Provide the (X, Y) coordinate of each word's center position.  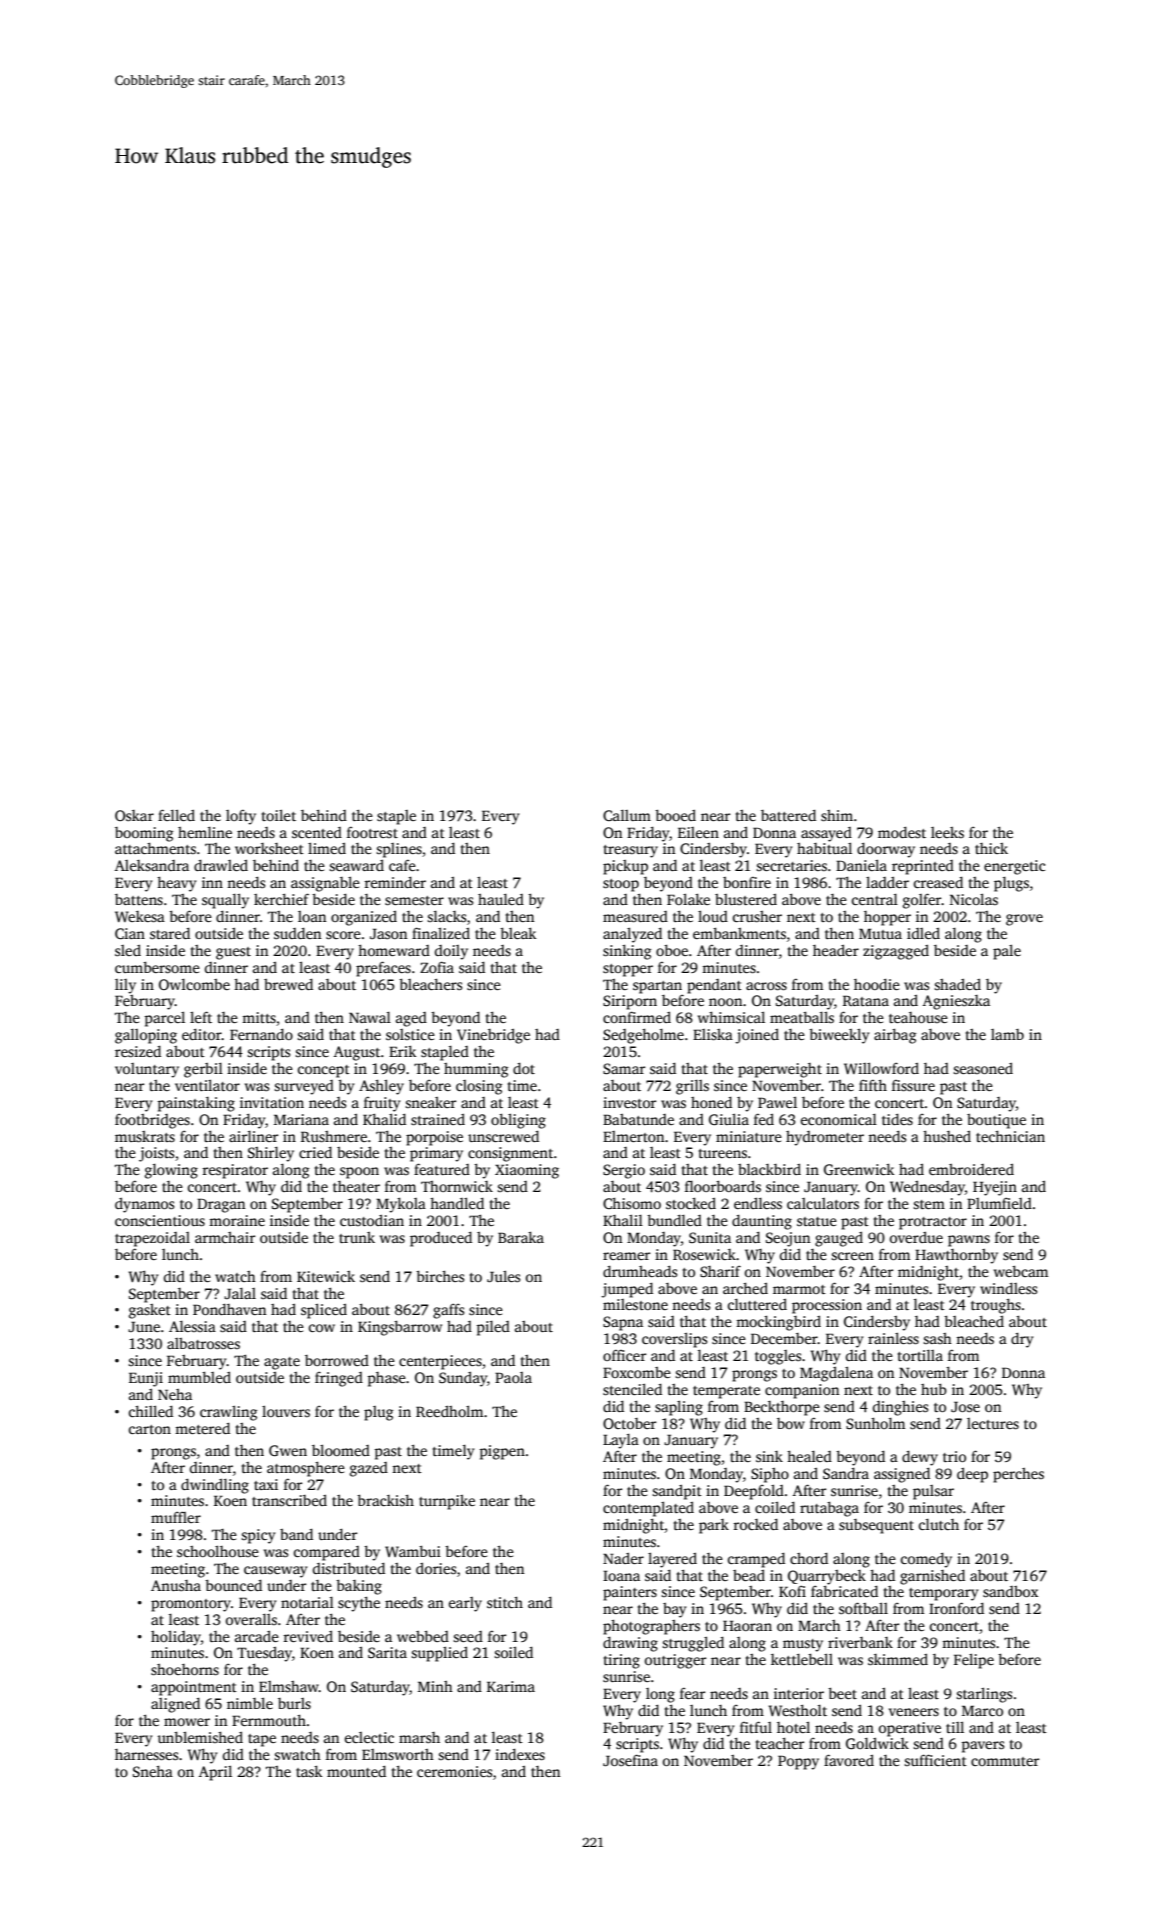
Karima (511, 1686)
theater (356, 1186)
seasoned (983, 1068)
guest (233, 953)
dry (1022, 1340)
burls (294, 1703)
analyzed (632, 935)
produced (441, 1239)
